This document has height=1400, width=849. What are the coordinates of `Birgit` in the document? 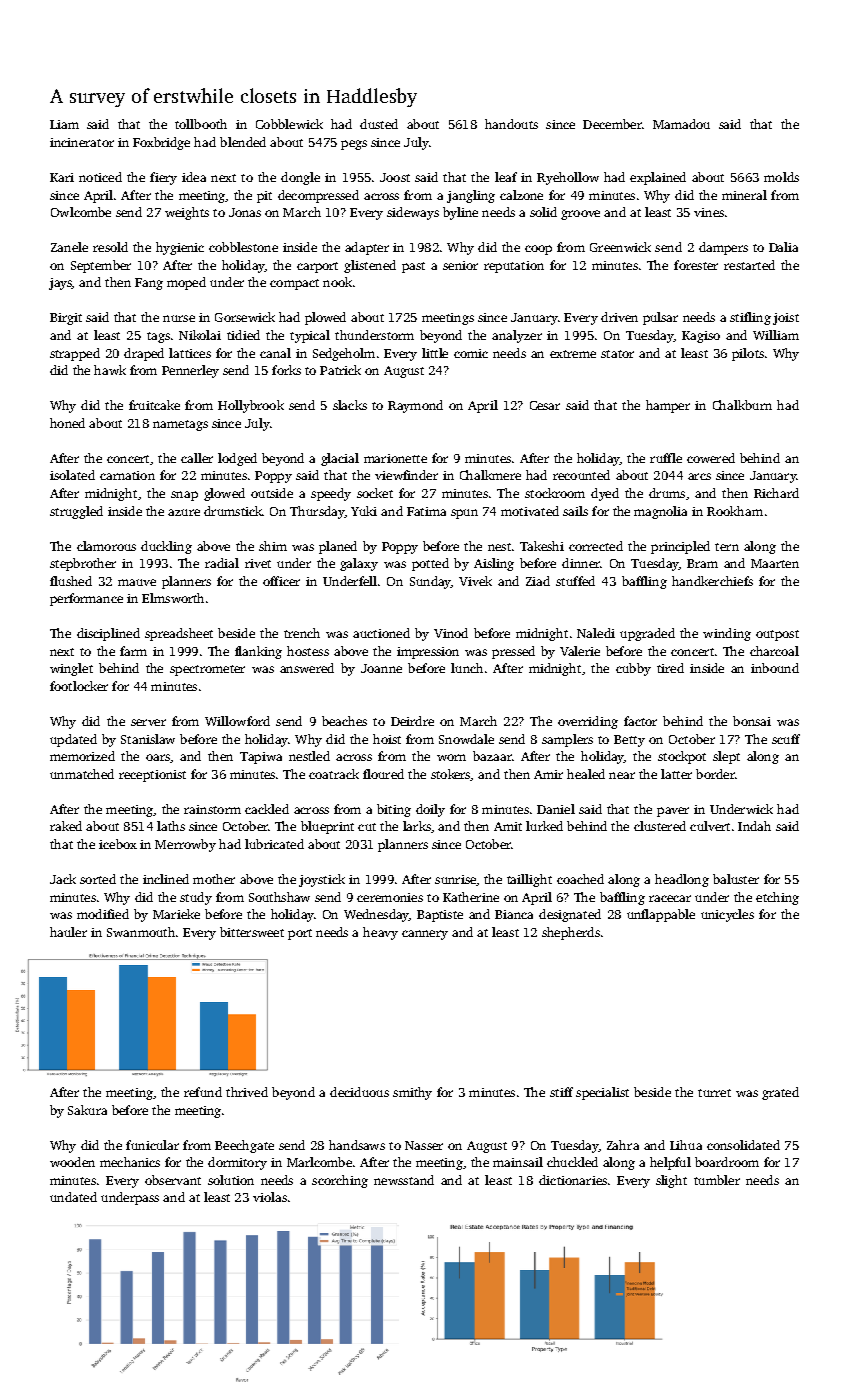 It's located at (66, 319).
